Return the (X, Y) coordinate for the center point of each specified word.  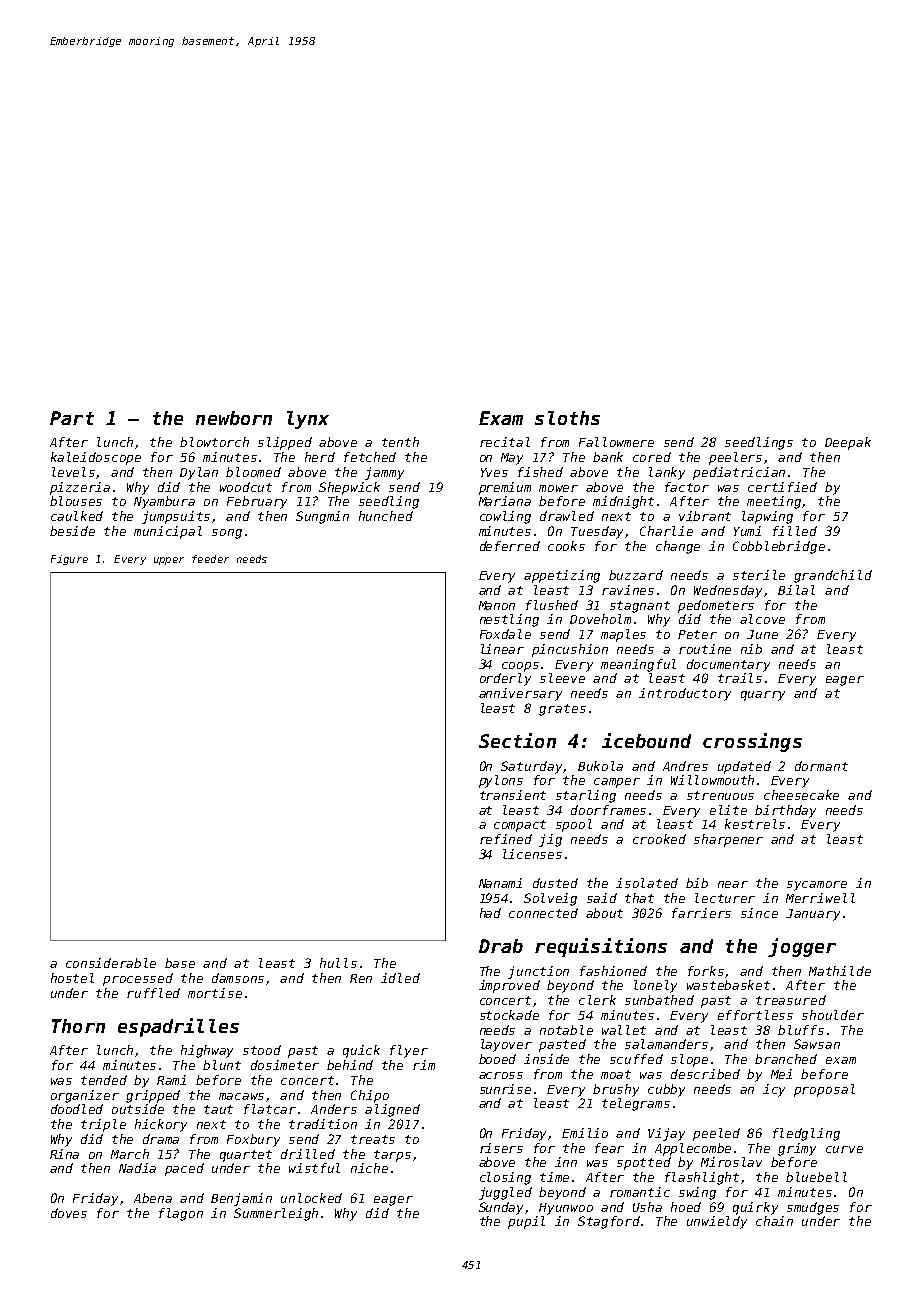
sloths (567, 418)
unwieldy (717, 1222)
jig (550, 840)
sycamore (817, 886)
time (554, 1177)
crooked (659, 839)
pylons (501, 781)
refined (506, 839)
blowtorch (214, 442)
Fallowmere (616, 442)
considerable (111, 963)
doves (69, 1213)
